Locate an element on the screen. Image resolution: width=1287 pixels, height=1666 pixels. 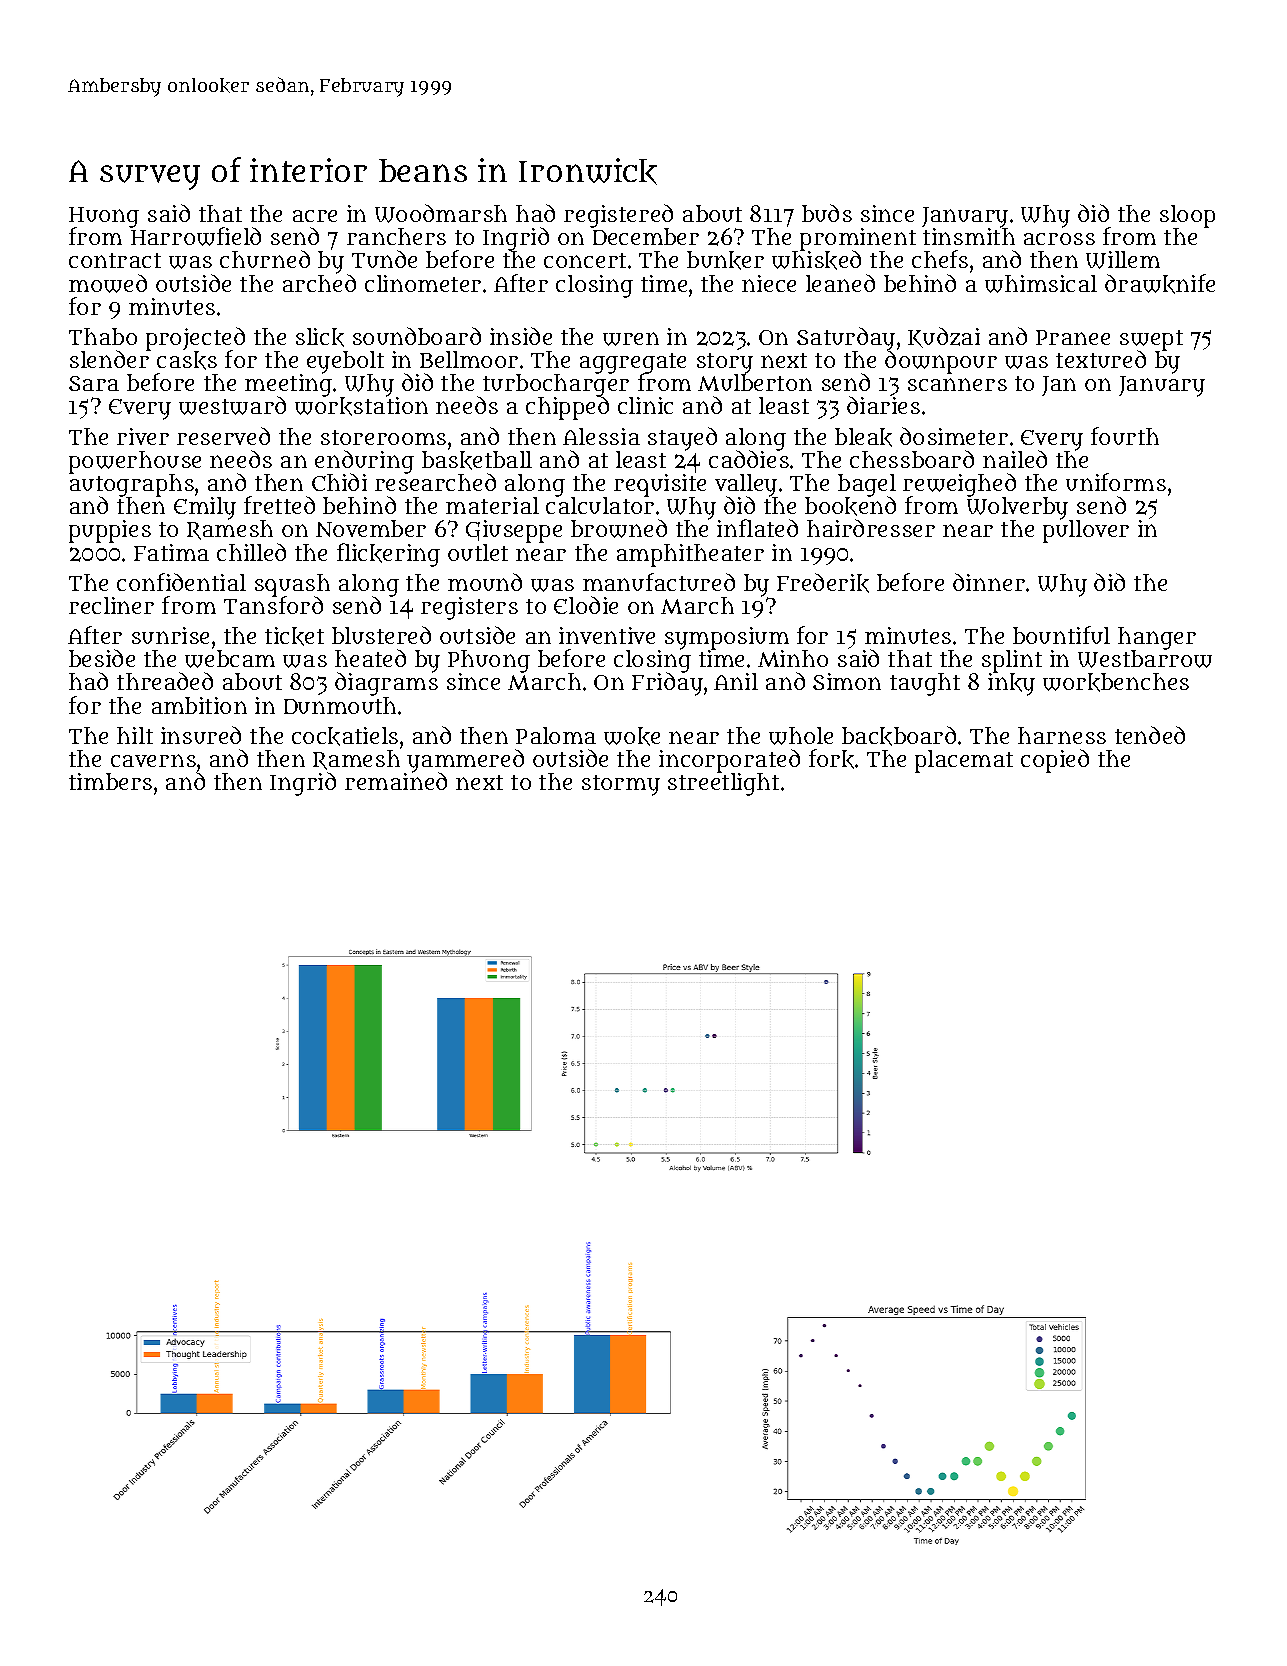
fretted is located at coordinates (279, 505).
